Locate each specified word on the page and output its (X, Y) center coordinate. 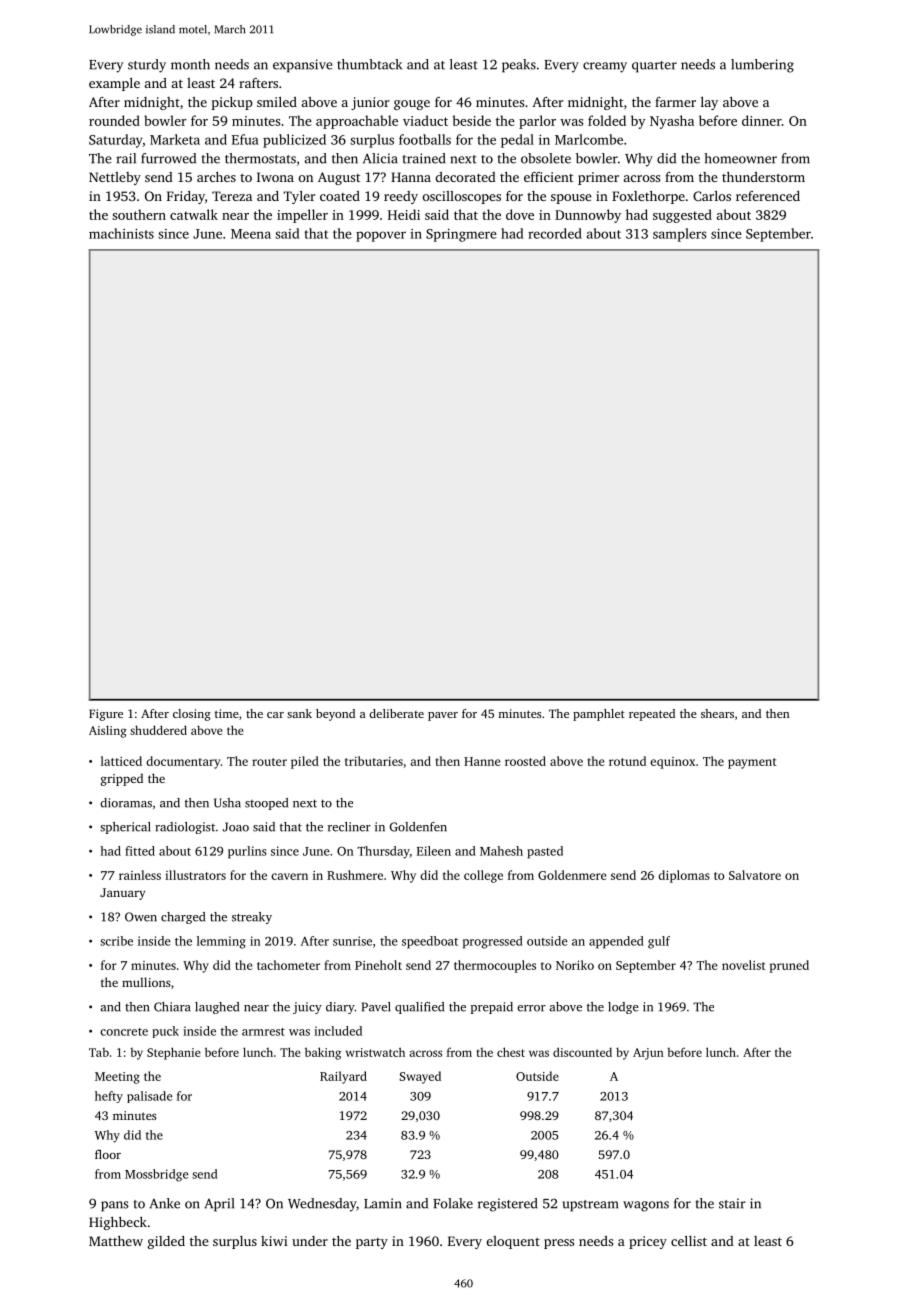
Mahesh (501, 851)
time (227, 713)
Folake (453, 1203)
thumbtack (369, 64)
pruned (789, 966)
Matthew (116, 1241)
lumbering (762, 66)
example (114, 84)
